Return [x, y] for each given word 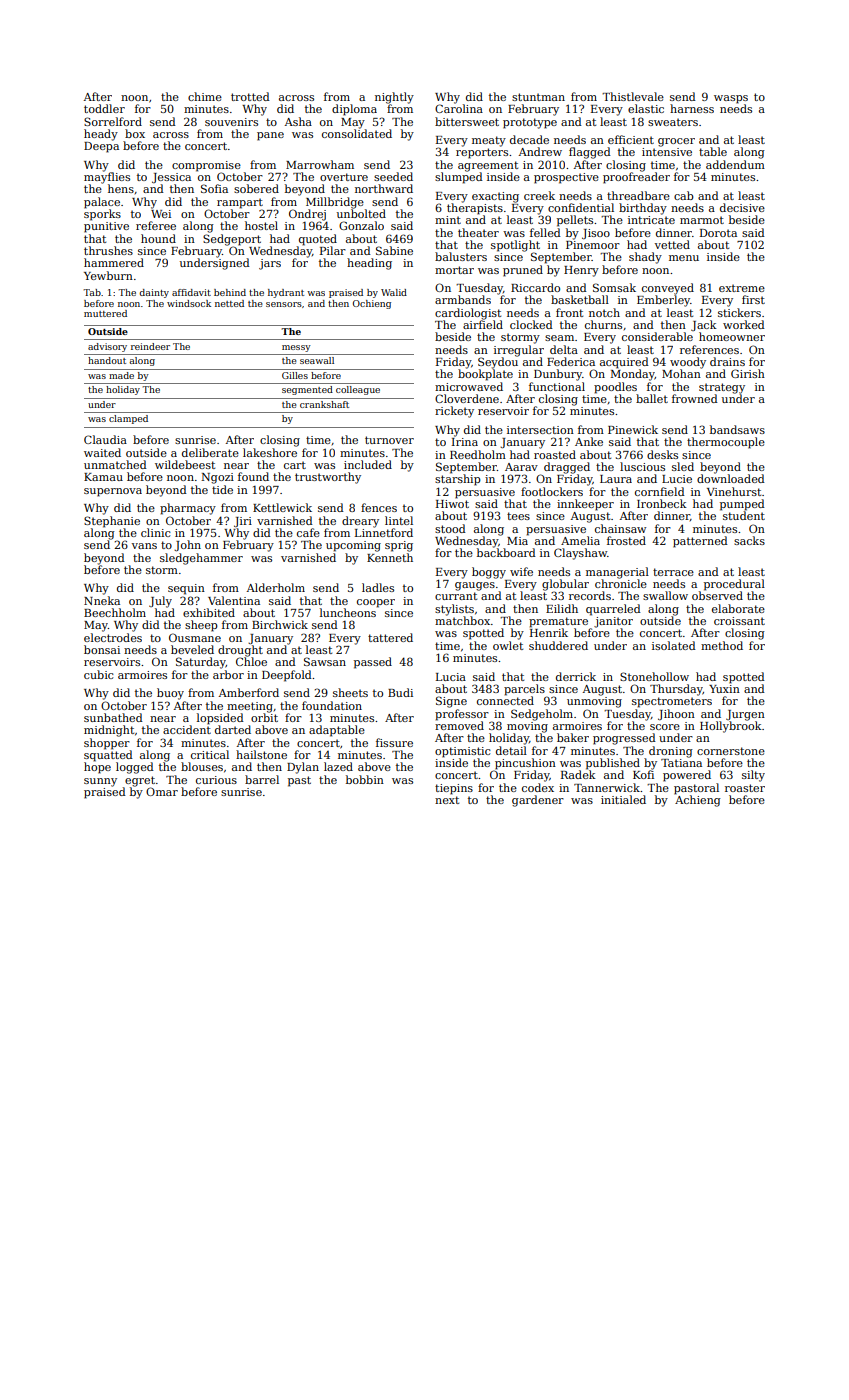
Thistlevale [633, 96]
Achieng [698, 801]
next [447, 800]
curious [216, 780]
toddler [104, 108]
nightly [394, 98]
